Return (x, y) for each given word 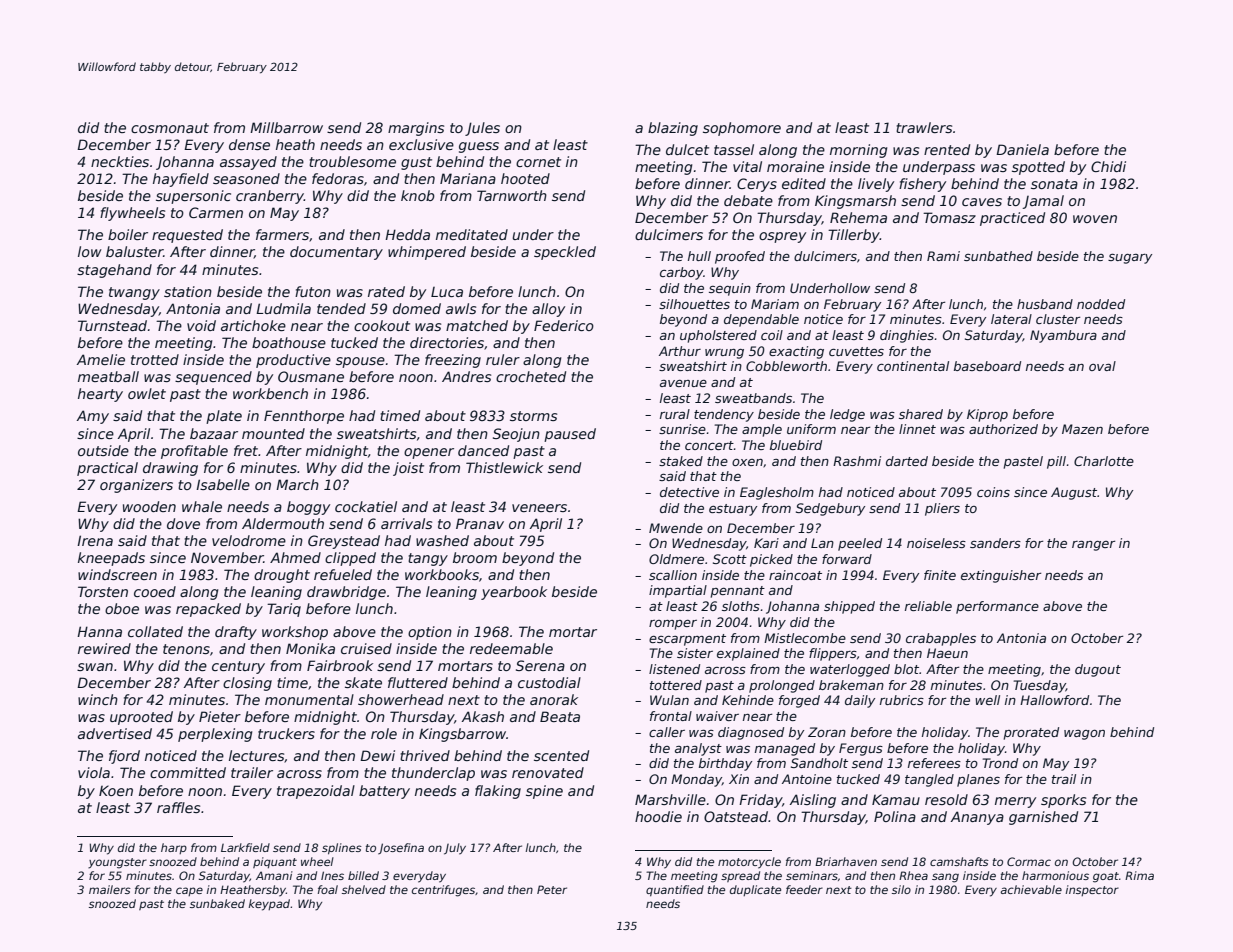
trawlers (924, 127)
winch (98, 699)
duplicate (755, 890)
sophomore (742, 129)
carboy (681, 273)
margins (416, 129)
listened (674, 669)
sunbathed (998, 256)
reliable (928, 606)
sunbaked (217, 903)
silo (901, 889)
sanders (995, 543)
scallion (673, 575)
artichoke (253, 325)
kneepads (111, 559)
